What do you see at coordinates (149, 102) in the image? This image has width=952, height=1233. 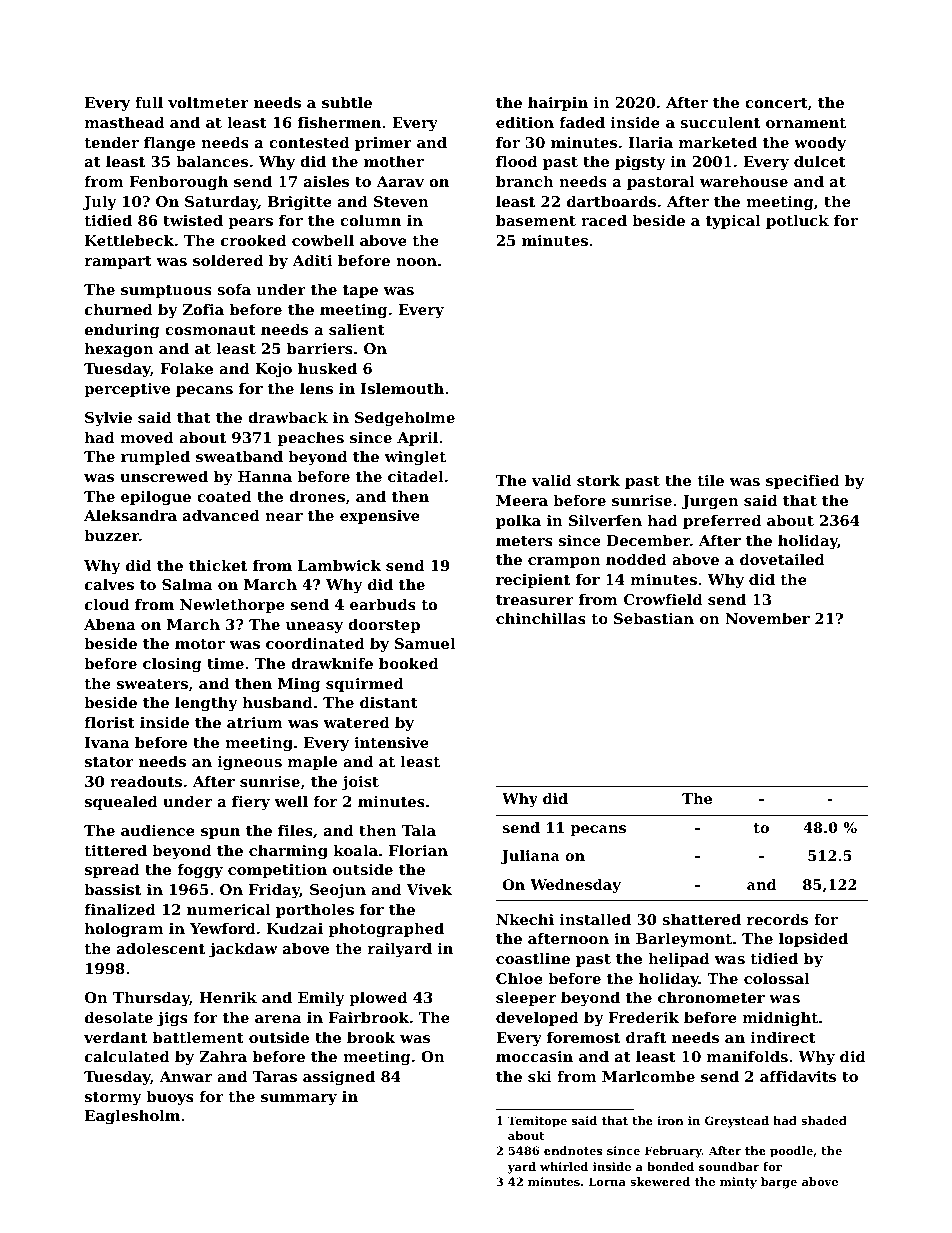 I see `full` at bounding box center [149, 102].
